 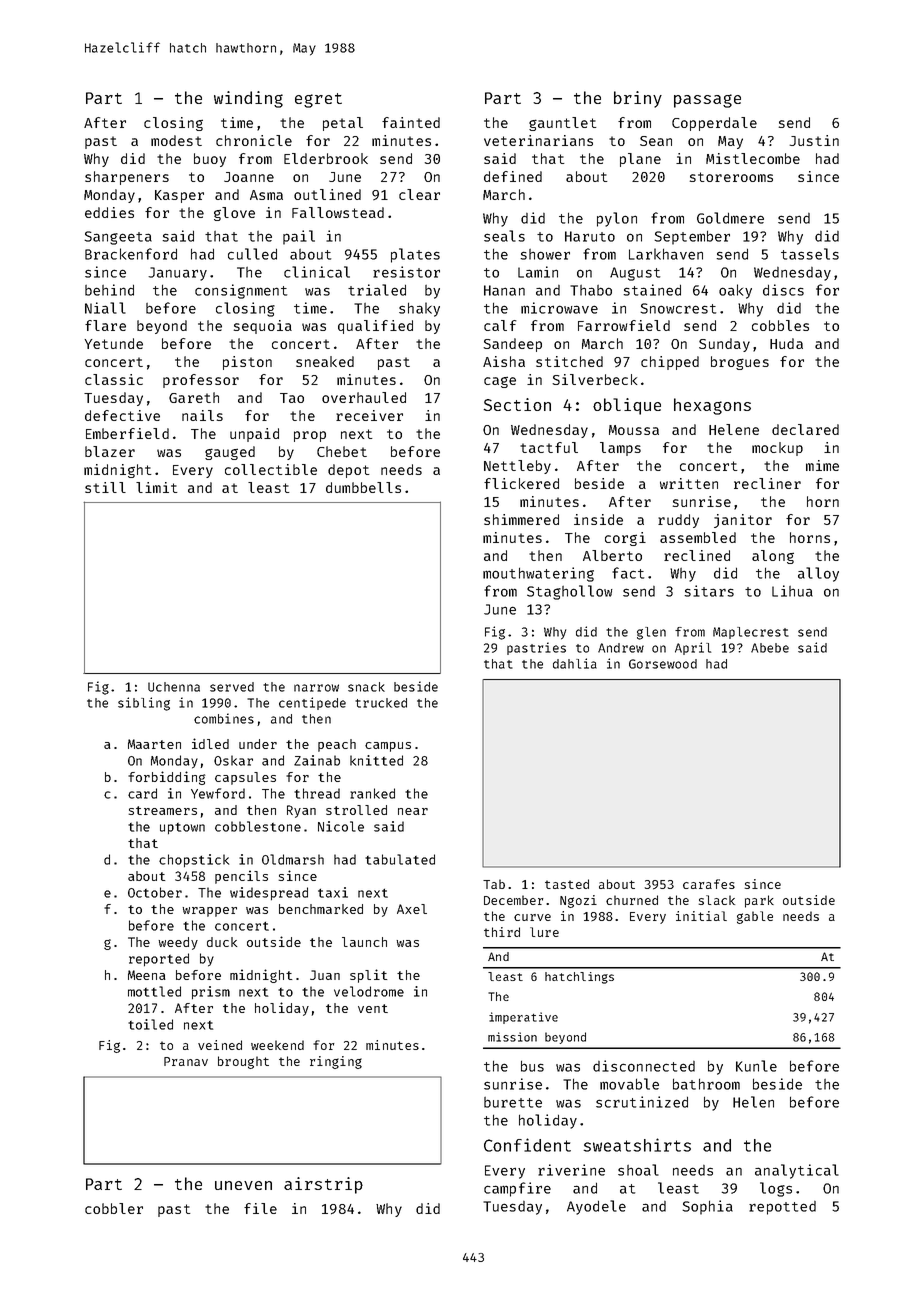 I want to click on launch, so click(x=364, y=942).
